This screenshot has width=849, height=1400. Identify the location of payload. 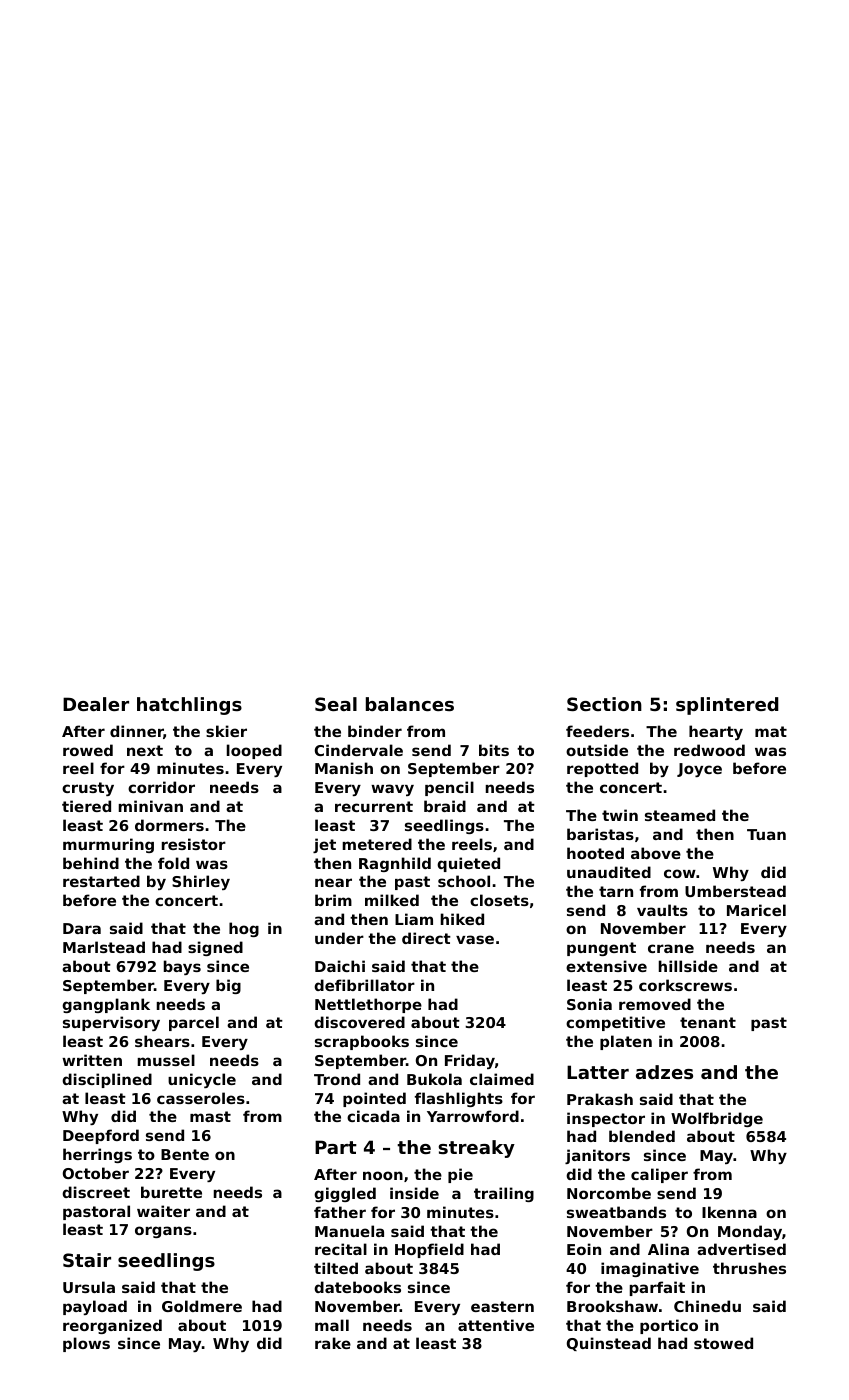
(95, 1307).
